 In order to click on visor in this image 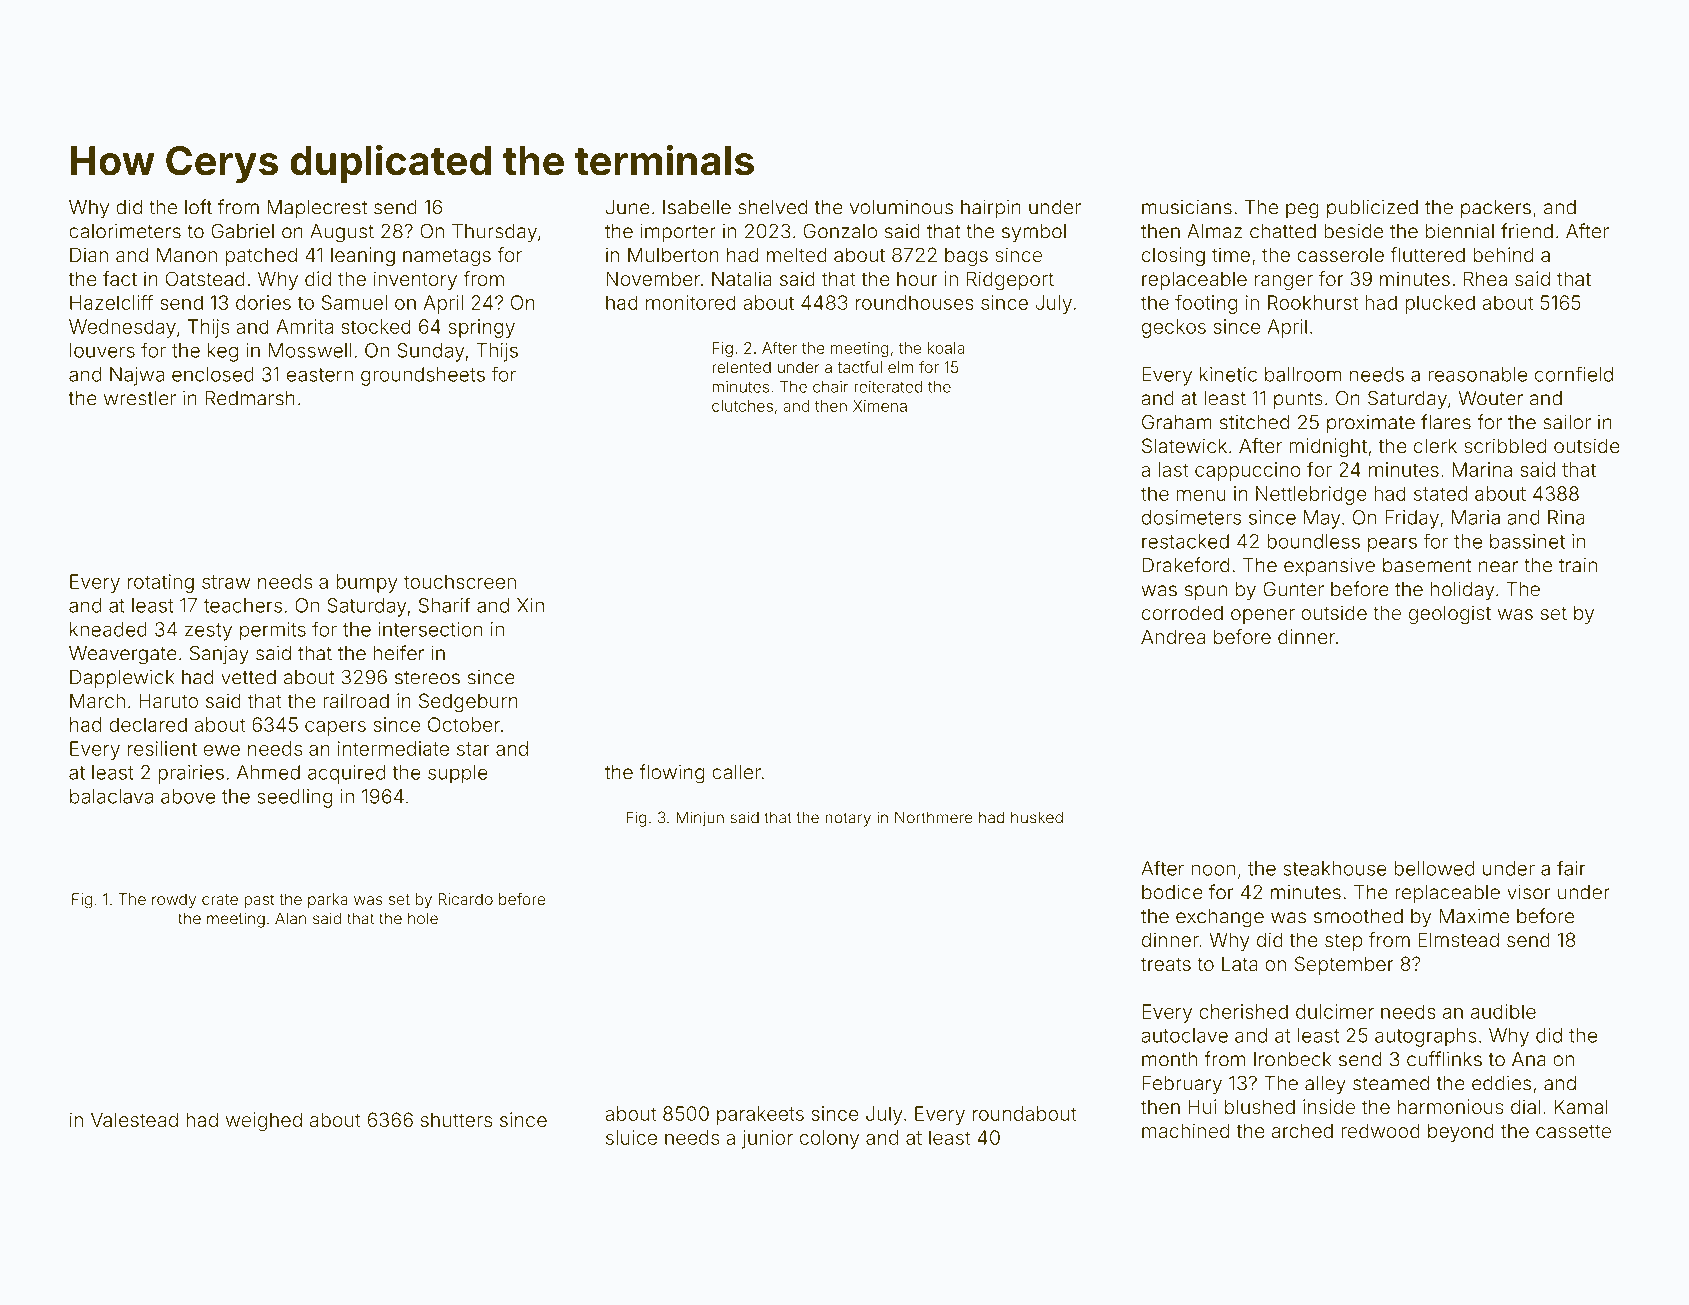, I will do `click(1528, 892)`.
